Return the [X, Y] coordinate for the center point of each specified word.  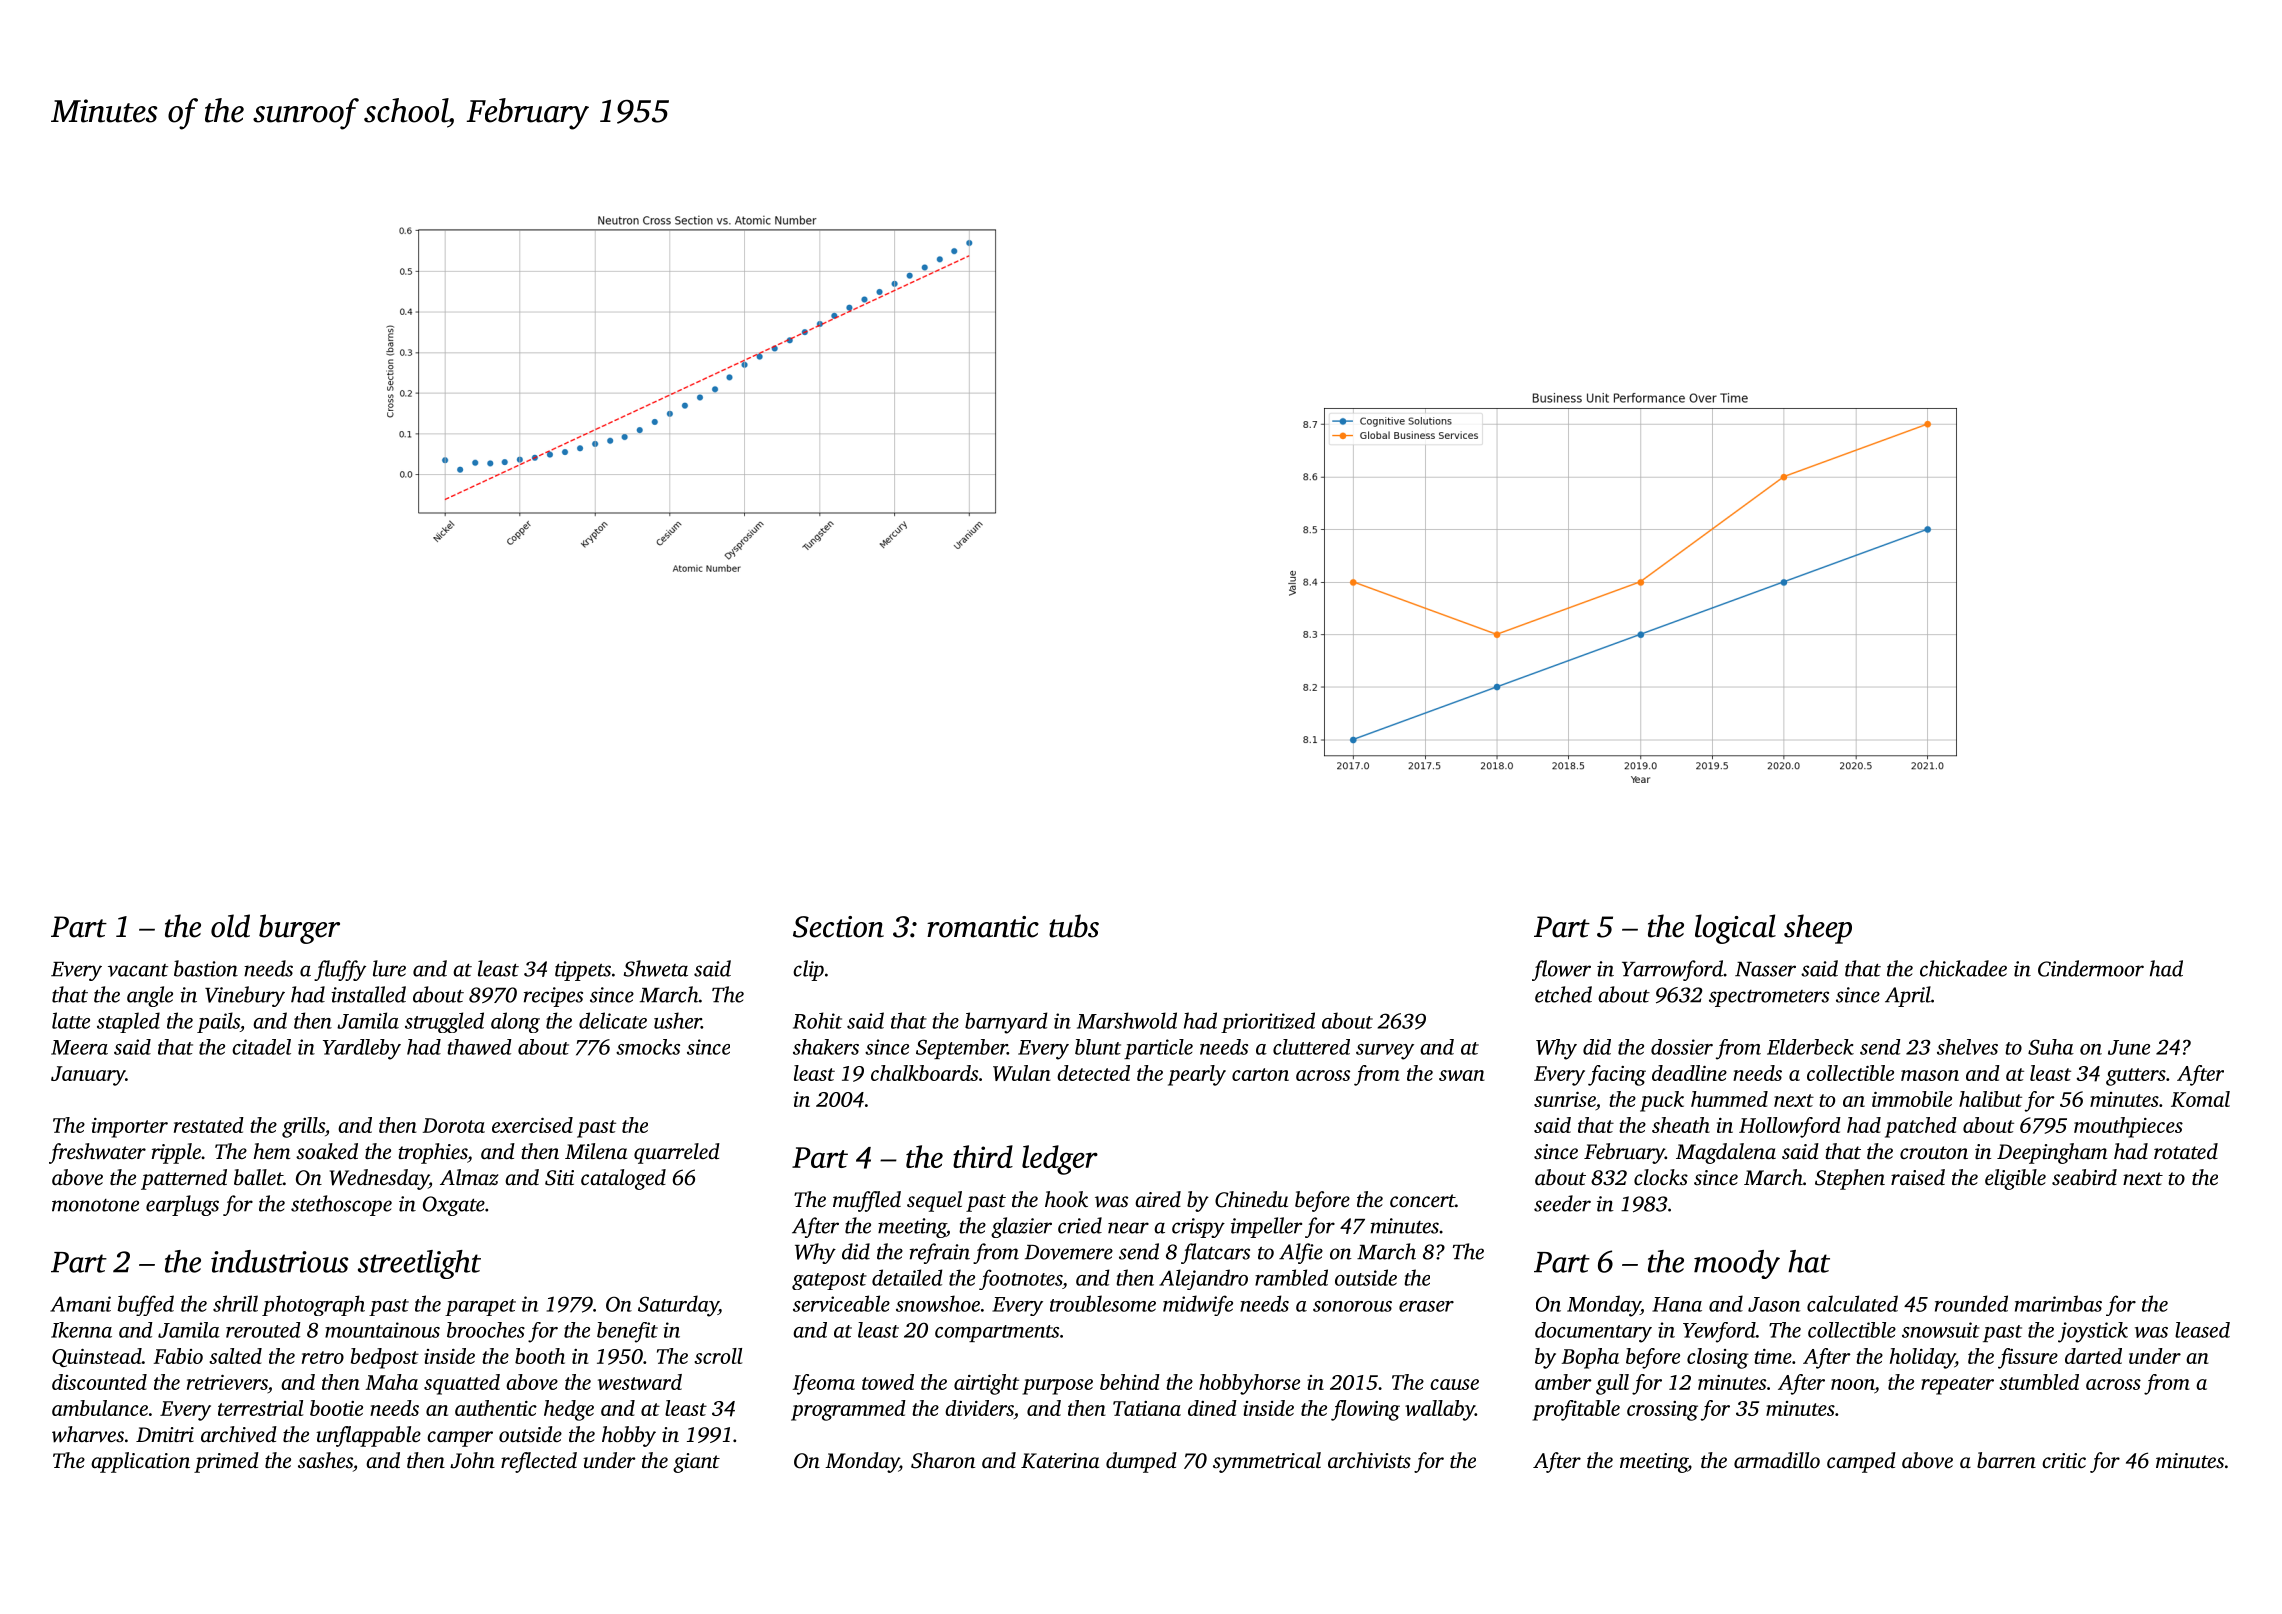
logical [1735, 929]
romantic [983, 927]
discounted [99, 1382]
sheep [1818, 929]
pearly [1197, 1075]
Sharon [943, 1460]
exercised [532, 1125]
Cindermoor [2091, 968]
